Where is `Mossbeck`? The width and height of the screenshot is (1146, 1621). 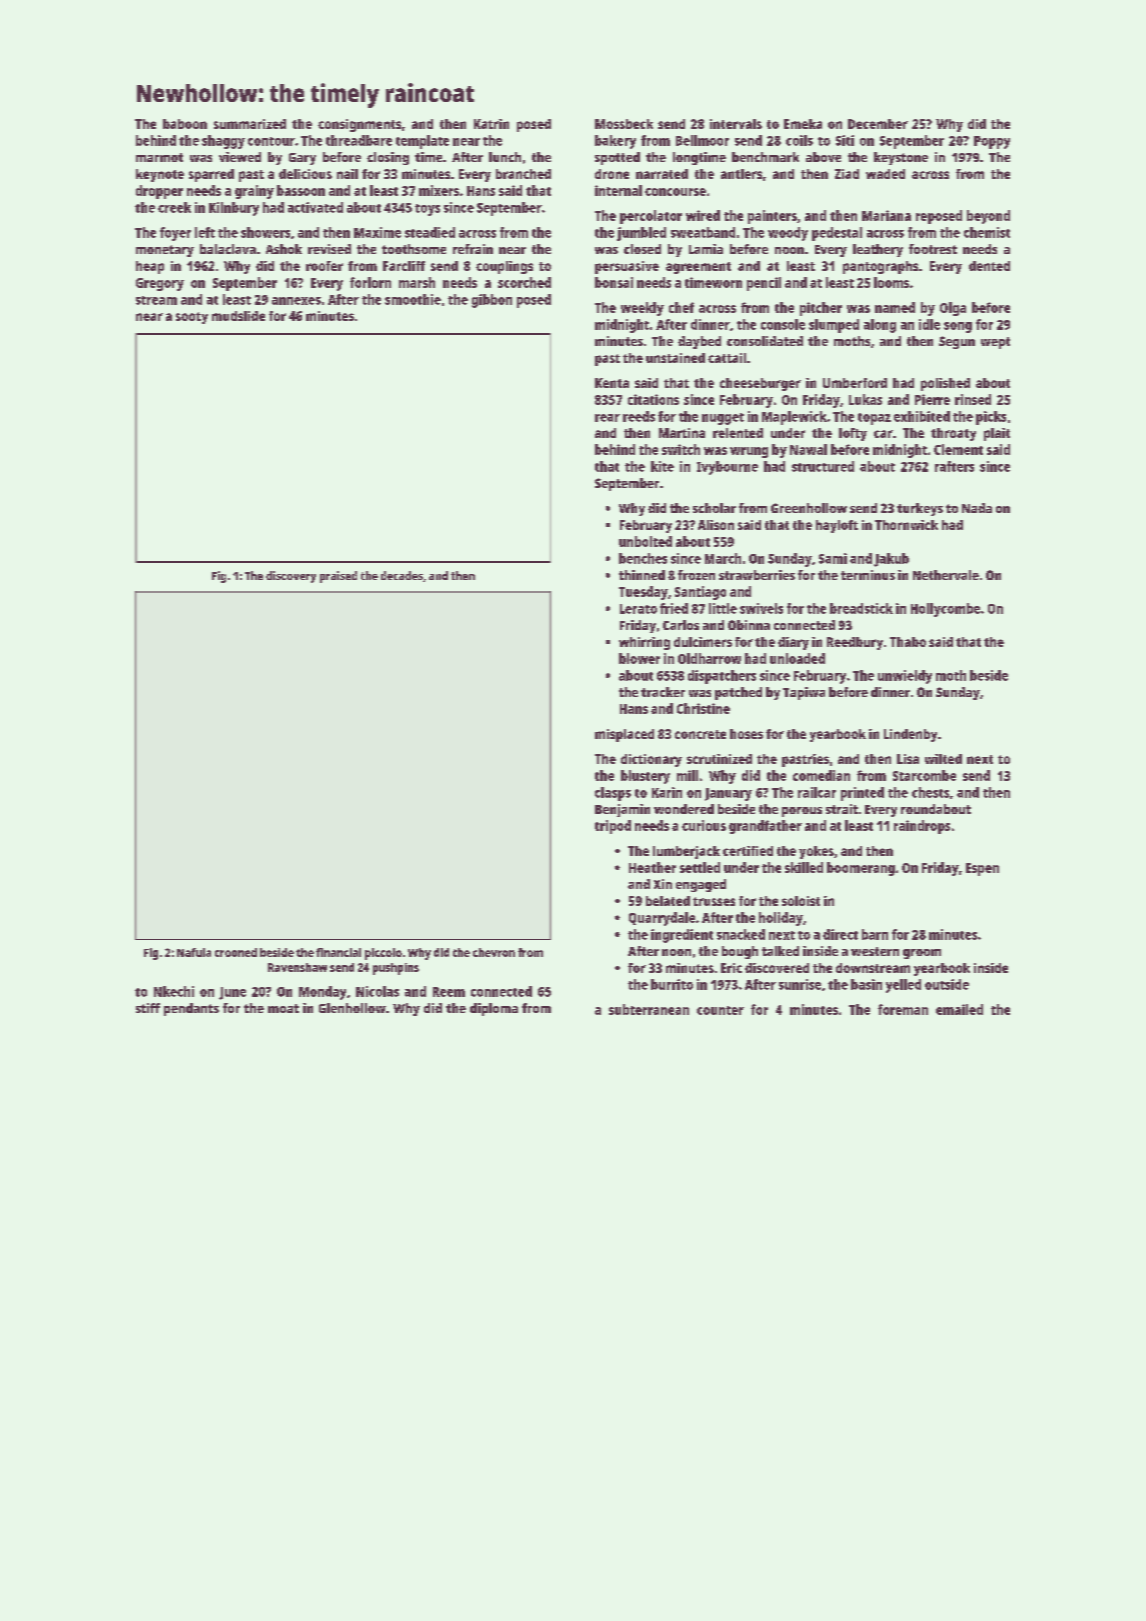 Mossbeck is located at coordinates (624, 124).
